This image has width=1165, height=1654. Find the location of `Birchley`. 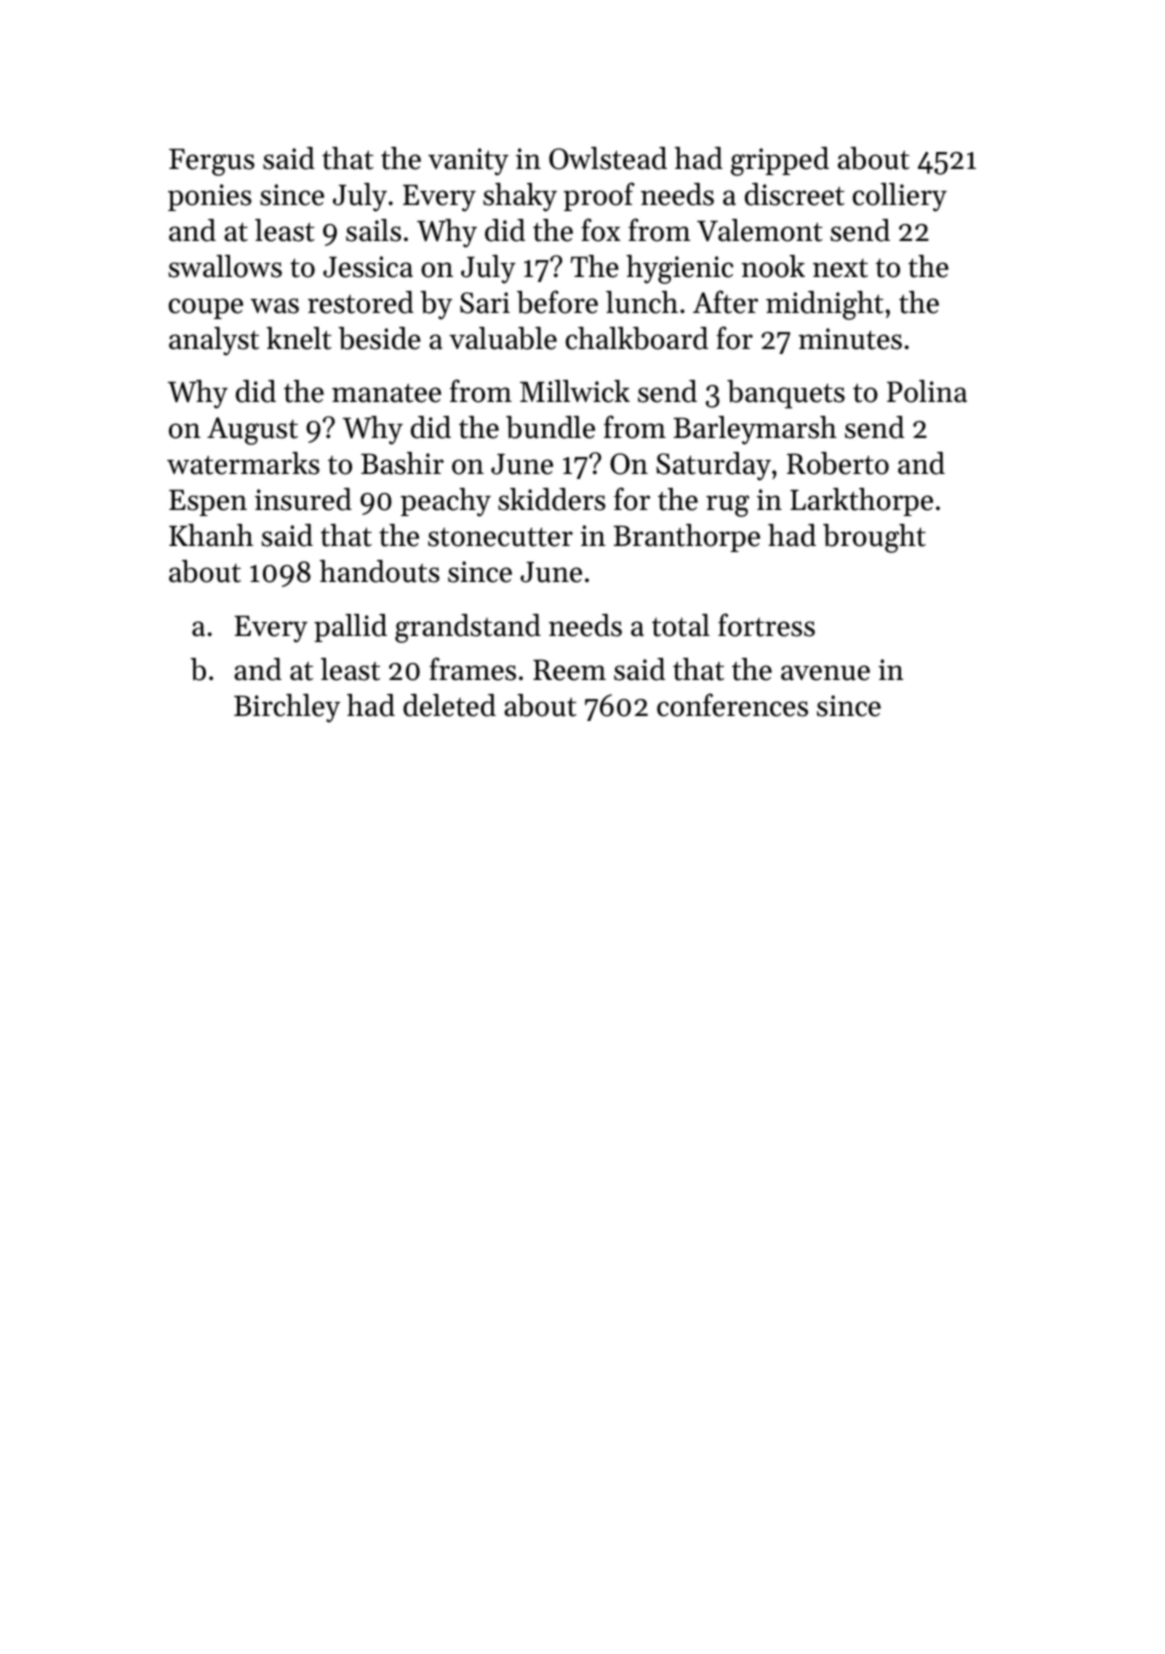

Birchley is located at coordinates (287, 708).
